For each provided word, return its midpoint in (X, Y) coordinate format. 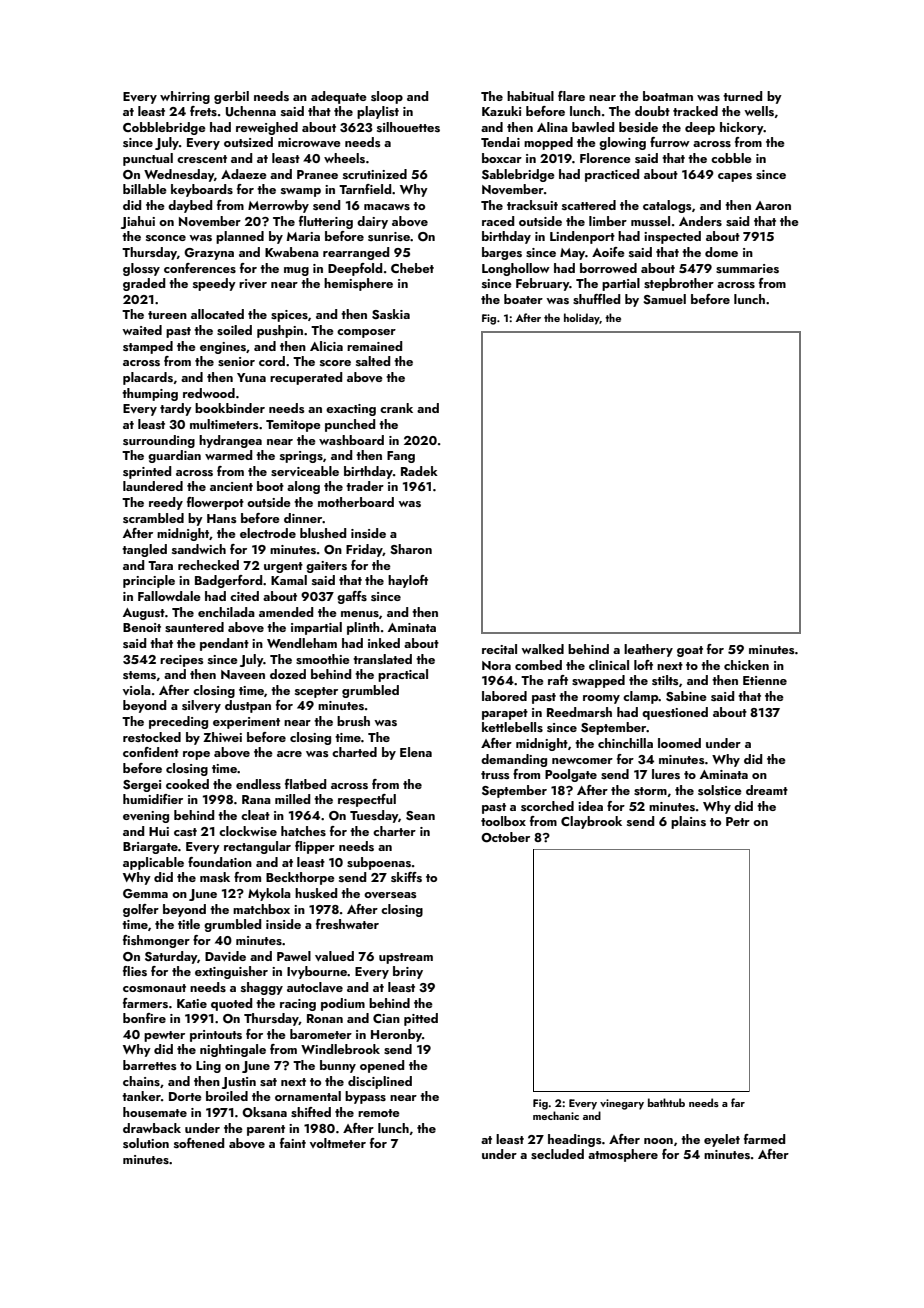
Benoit (142, 627)
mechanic (556, 1115)
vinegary (622, 1104)
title (189, 924)
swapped (598, 681)
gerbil (231, 97)
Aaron (773, 205)
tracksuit (532, 205)
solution (146, 1143)
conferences (200, 268)
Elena (416, 752)
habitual (530, 96)
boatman (668, 96)
